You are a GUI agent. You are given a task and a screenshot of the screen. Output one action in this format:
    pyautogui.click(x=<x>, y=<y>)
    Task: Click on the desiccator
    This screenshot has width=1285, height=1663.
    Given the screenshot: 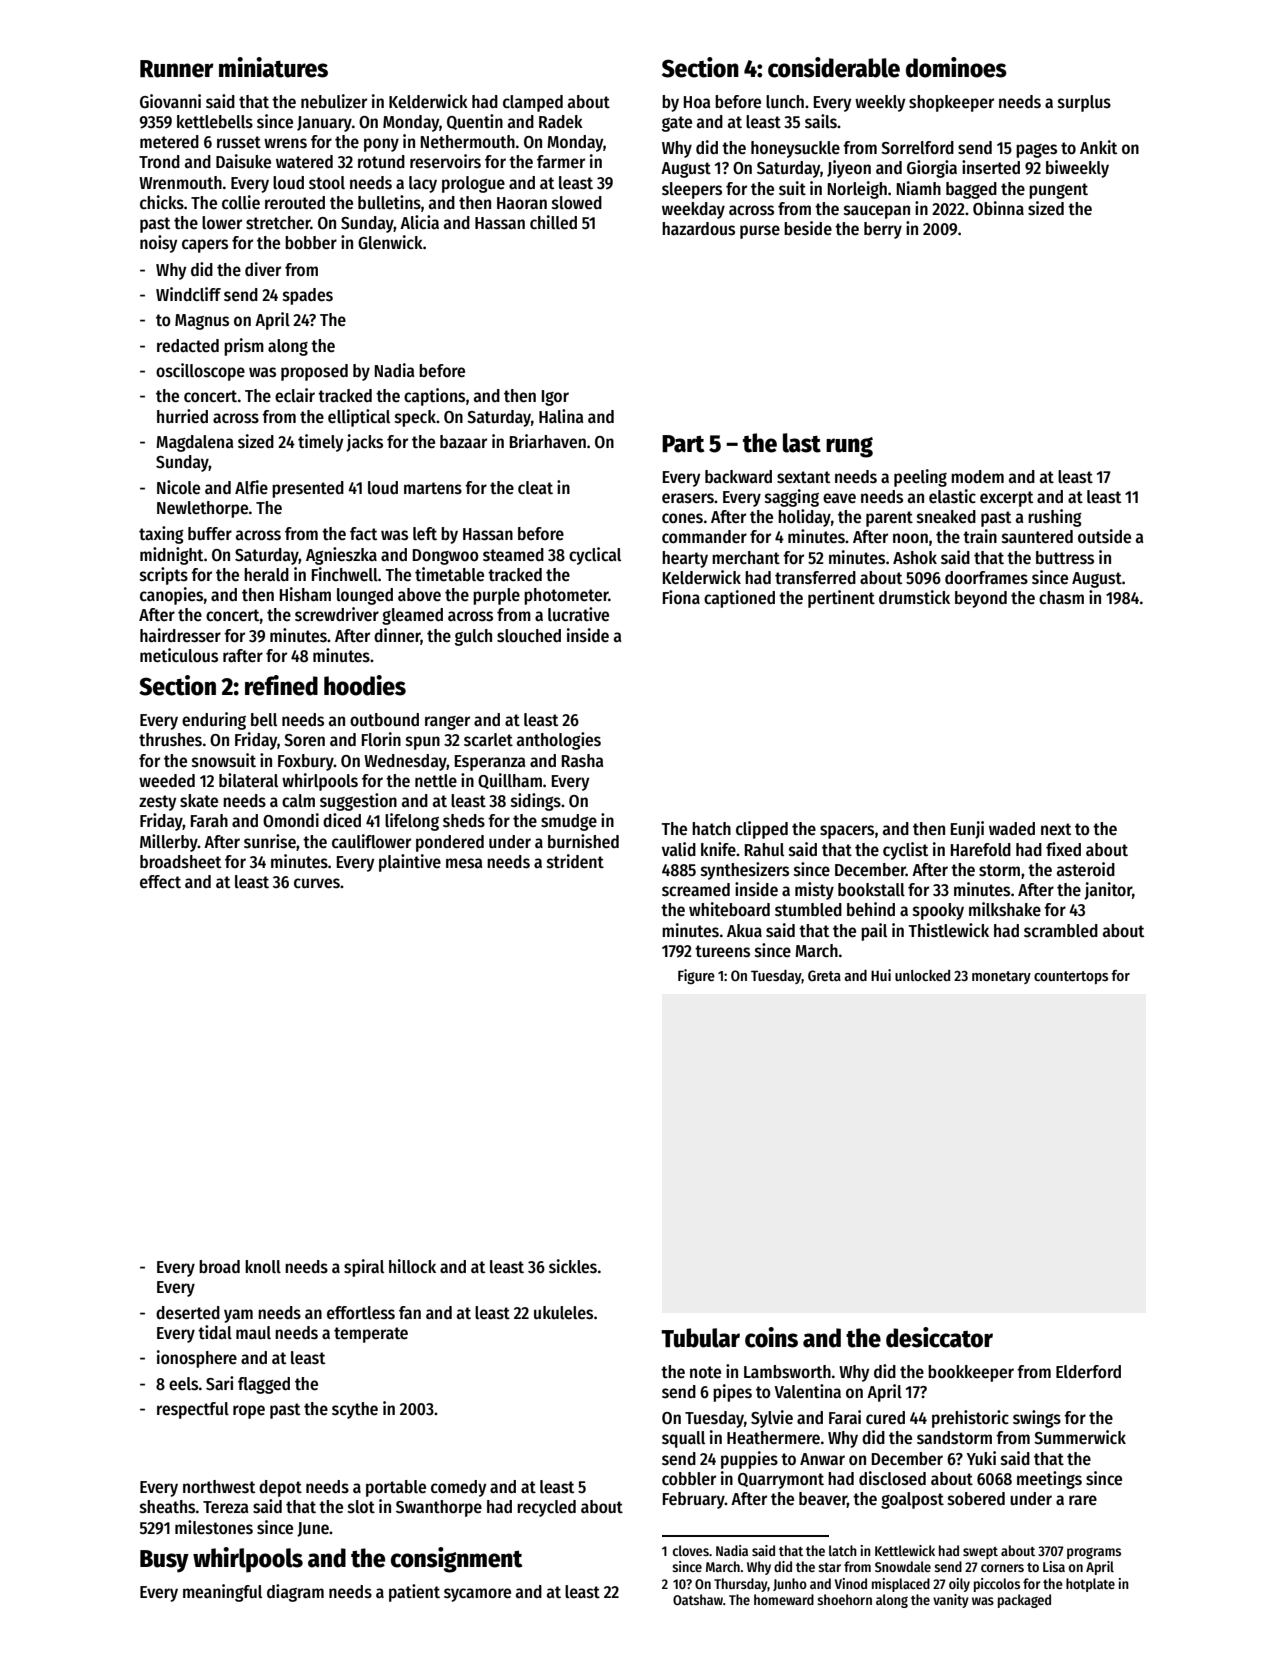 What is the action you would take?
    pyautogui.click(x=939, y=1337)
